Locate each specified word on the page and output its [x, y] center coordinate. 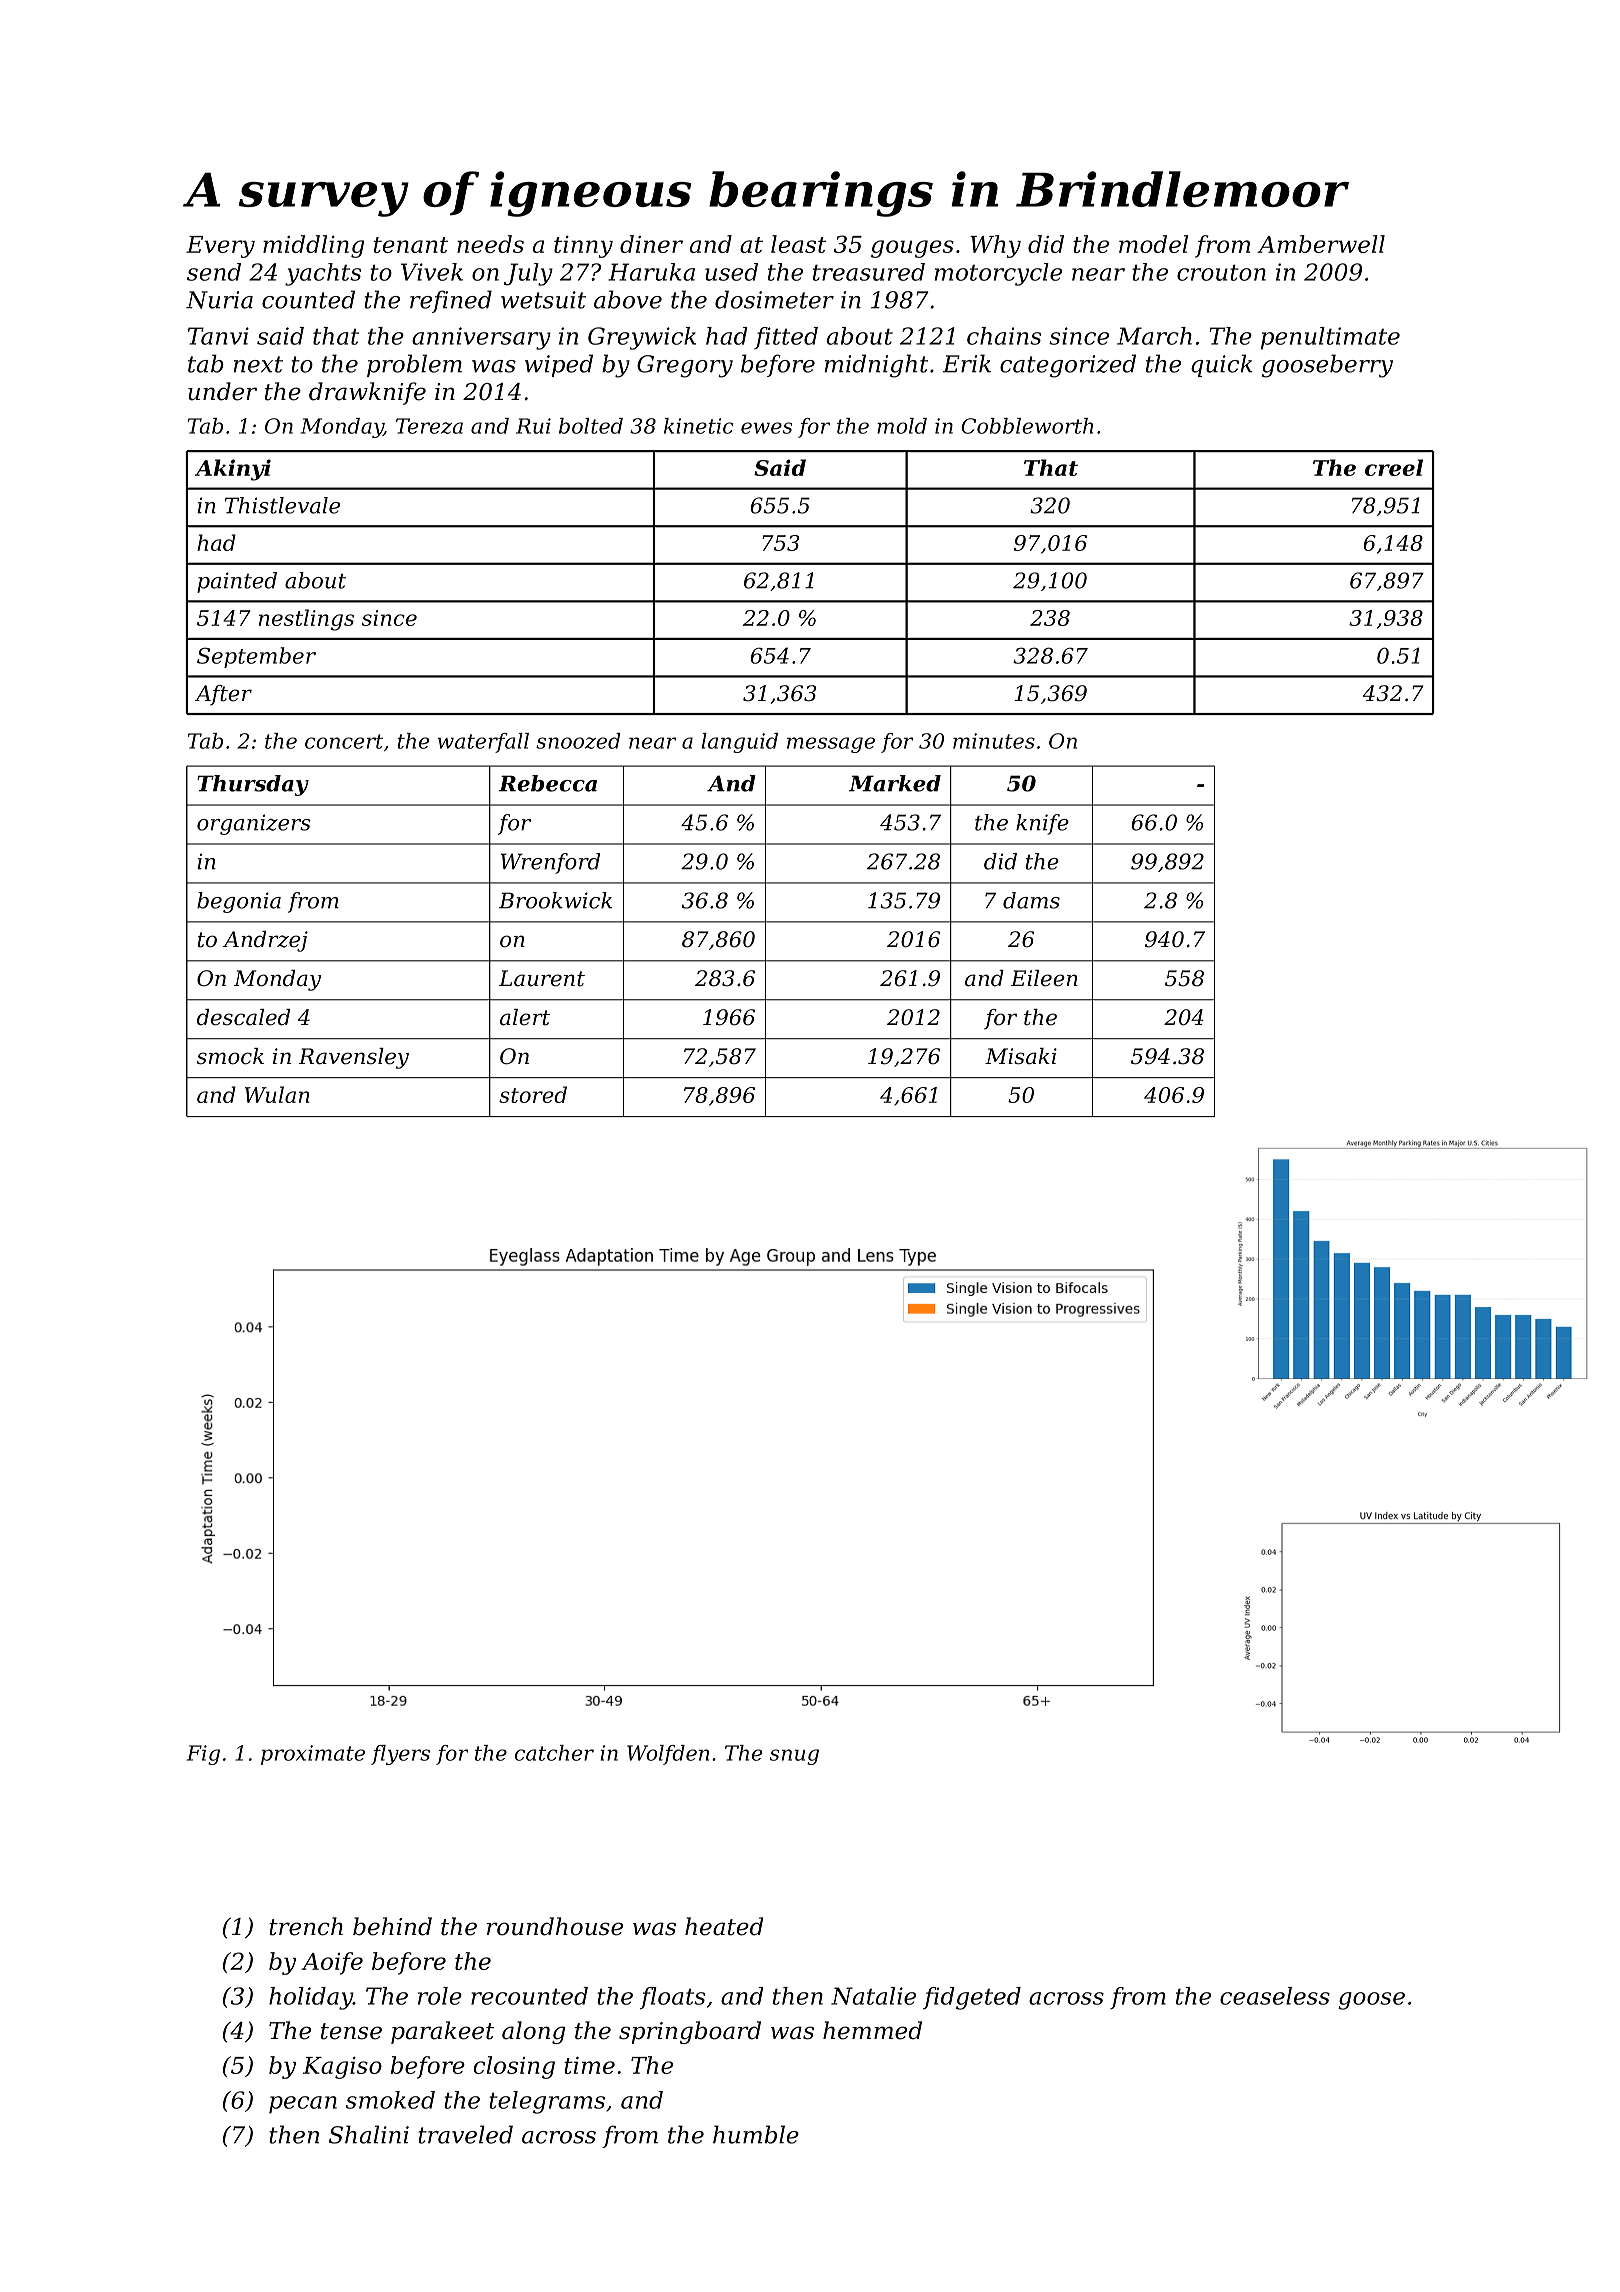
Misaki [1021, 1056]
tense [351, 2031]
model [1153, 244]
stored [533, 1094]
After [223, 695]
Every [220, 247]
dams [1031, 900]
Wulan [277, 1094]
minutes [994, 741]
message [831, 745]
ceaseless [1275, 1996]
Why [995, 246]
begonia [239, 902]
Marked [895, 783]
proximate [313, 1755]
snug [794, 1757]
